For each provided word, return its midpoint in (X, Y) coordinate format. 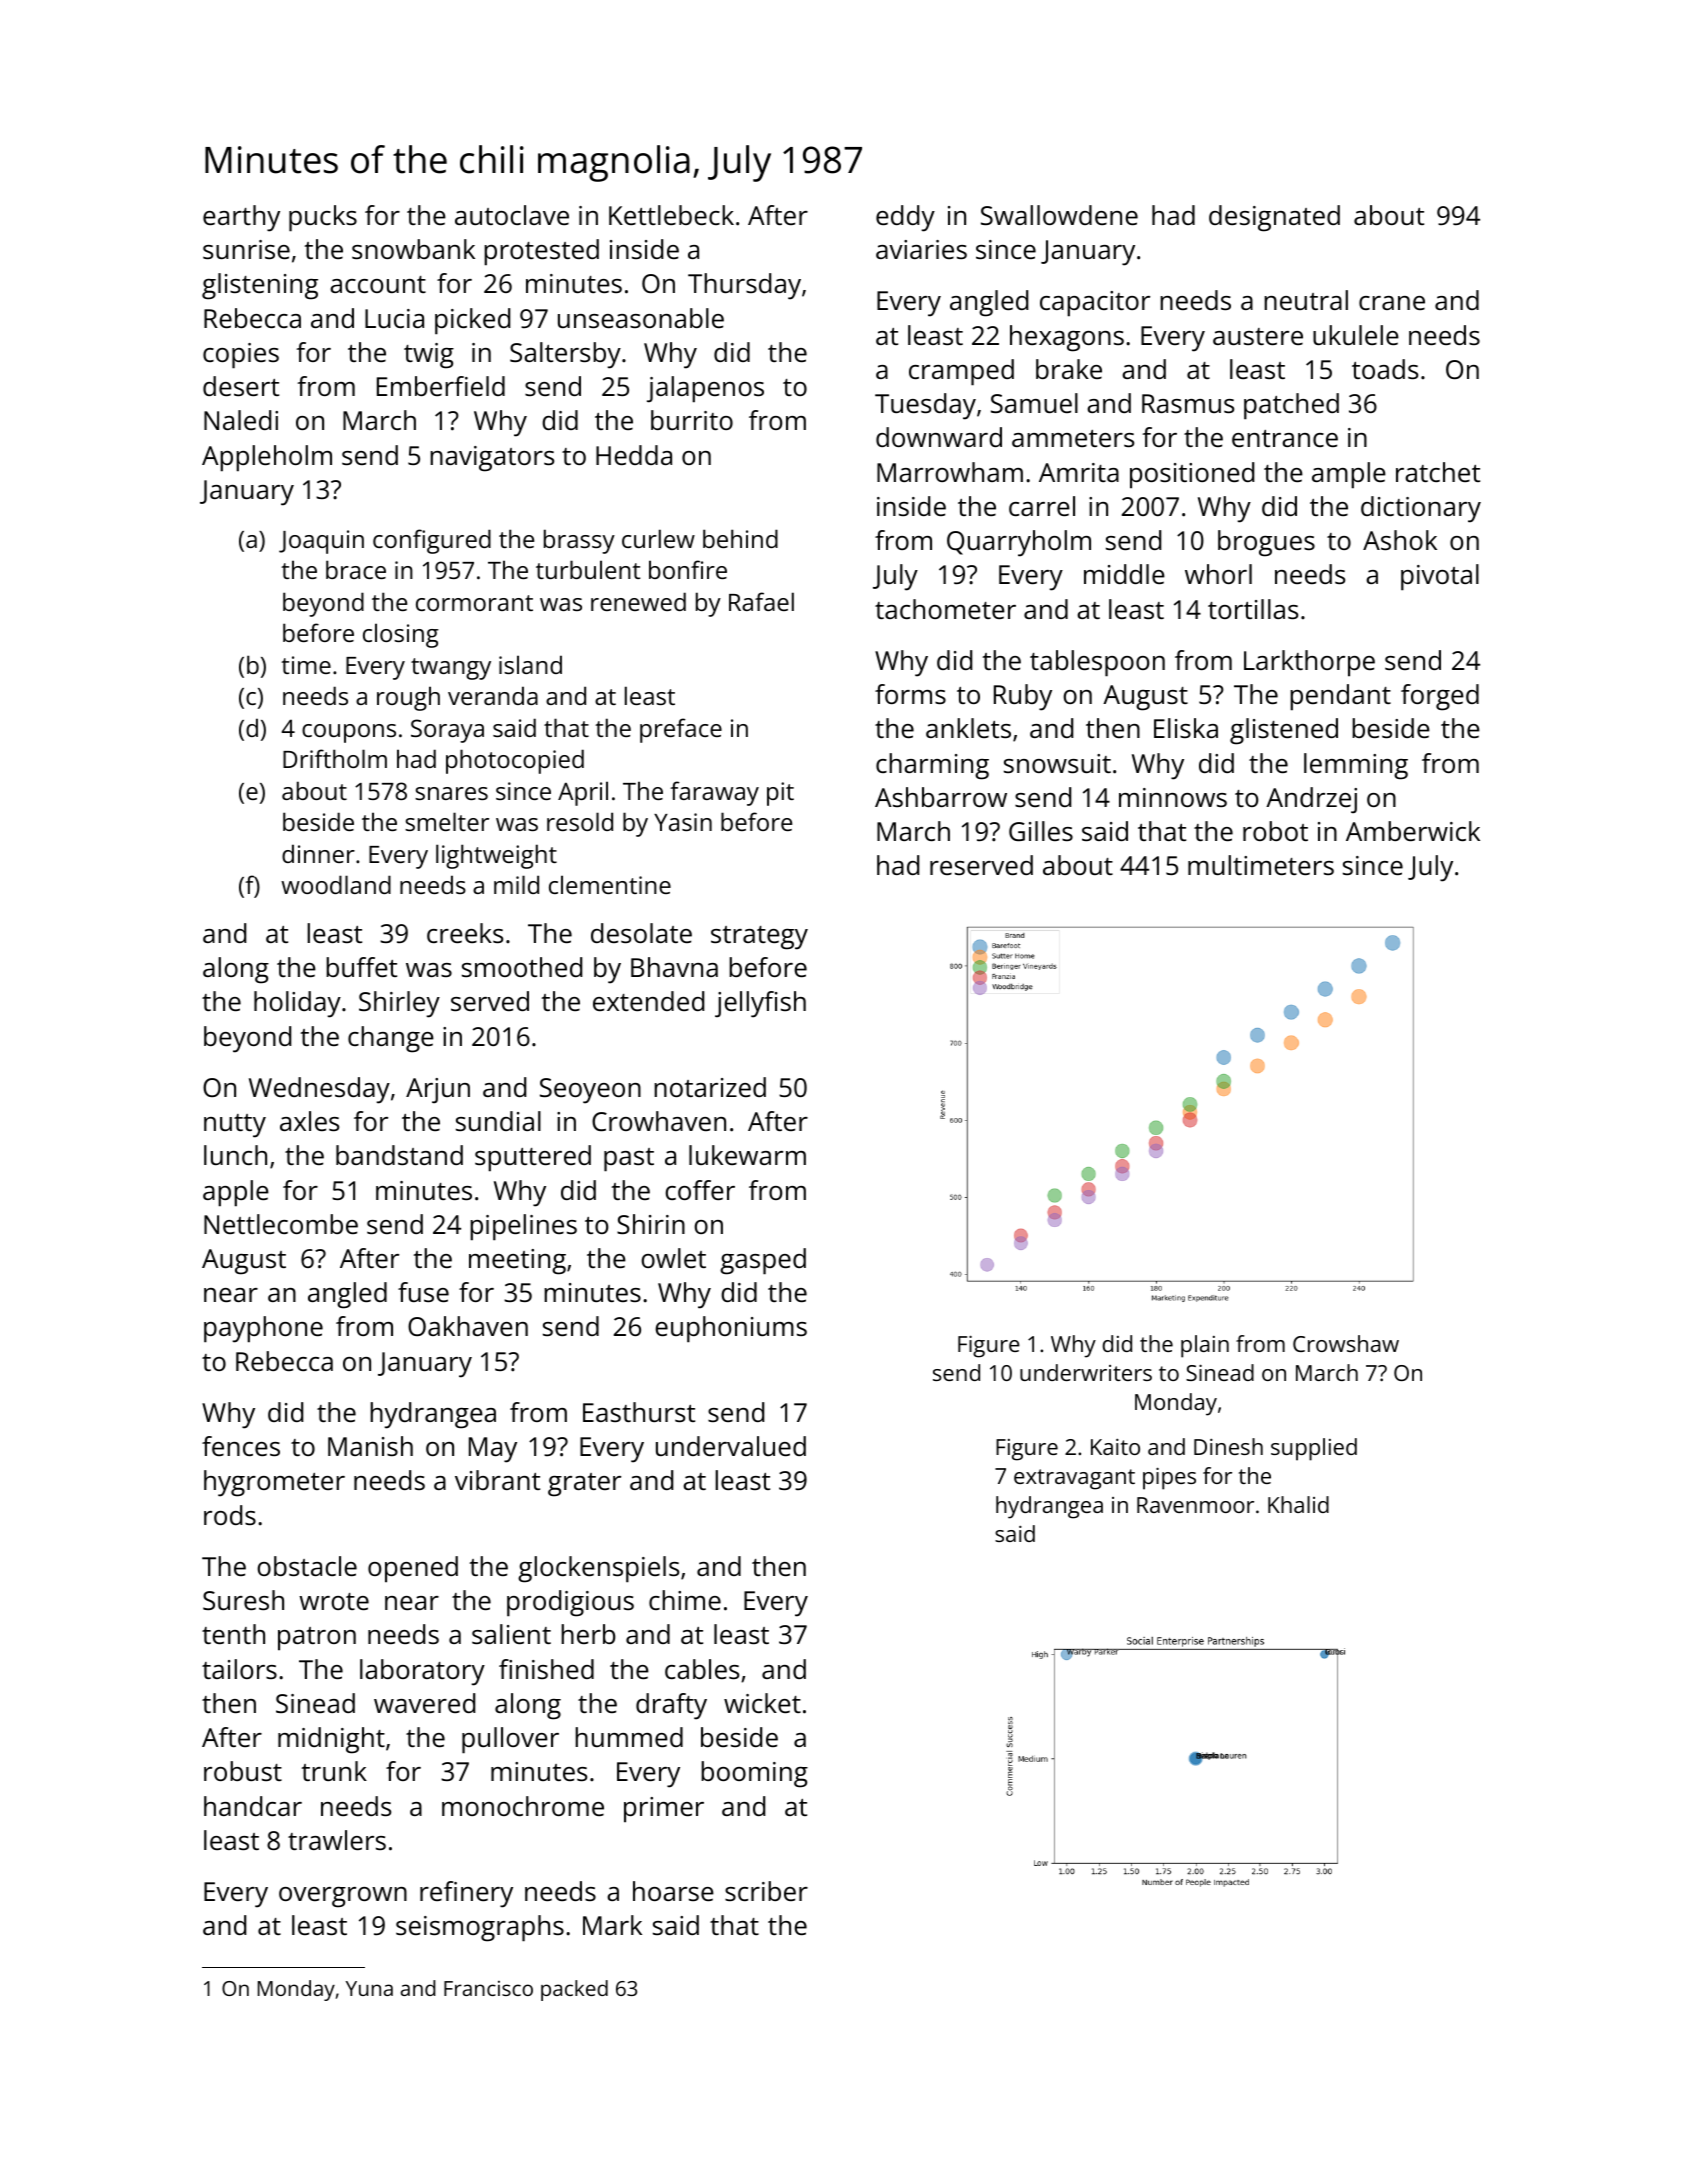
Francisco (488, 1988)
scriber (766, 1891)
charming (932, 766)
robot (1275, 831)
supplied (1314, 1449)
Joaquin (321, 542)
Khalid (1298, 1504)
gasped (763, 1261)
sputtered (533, 1158)
